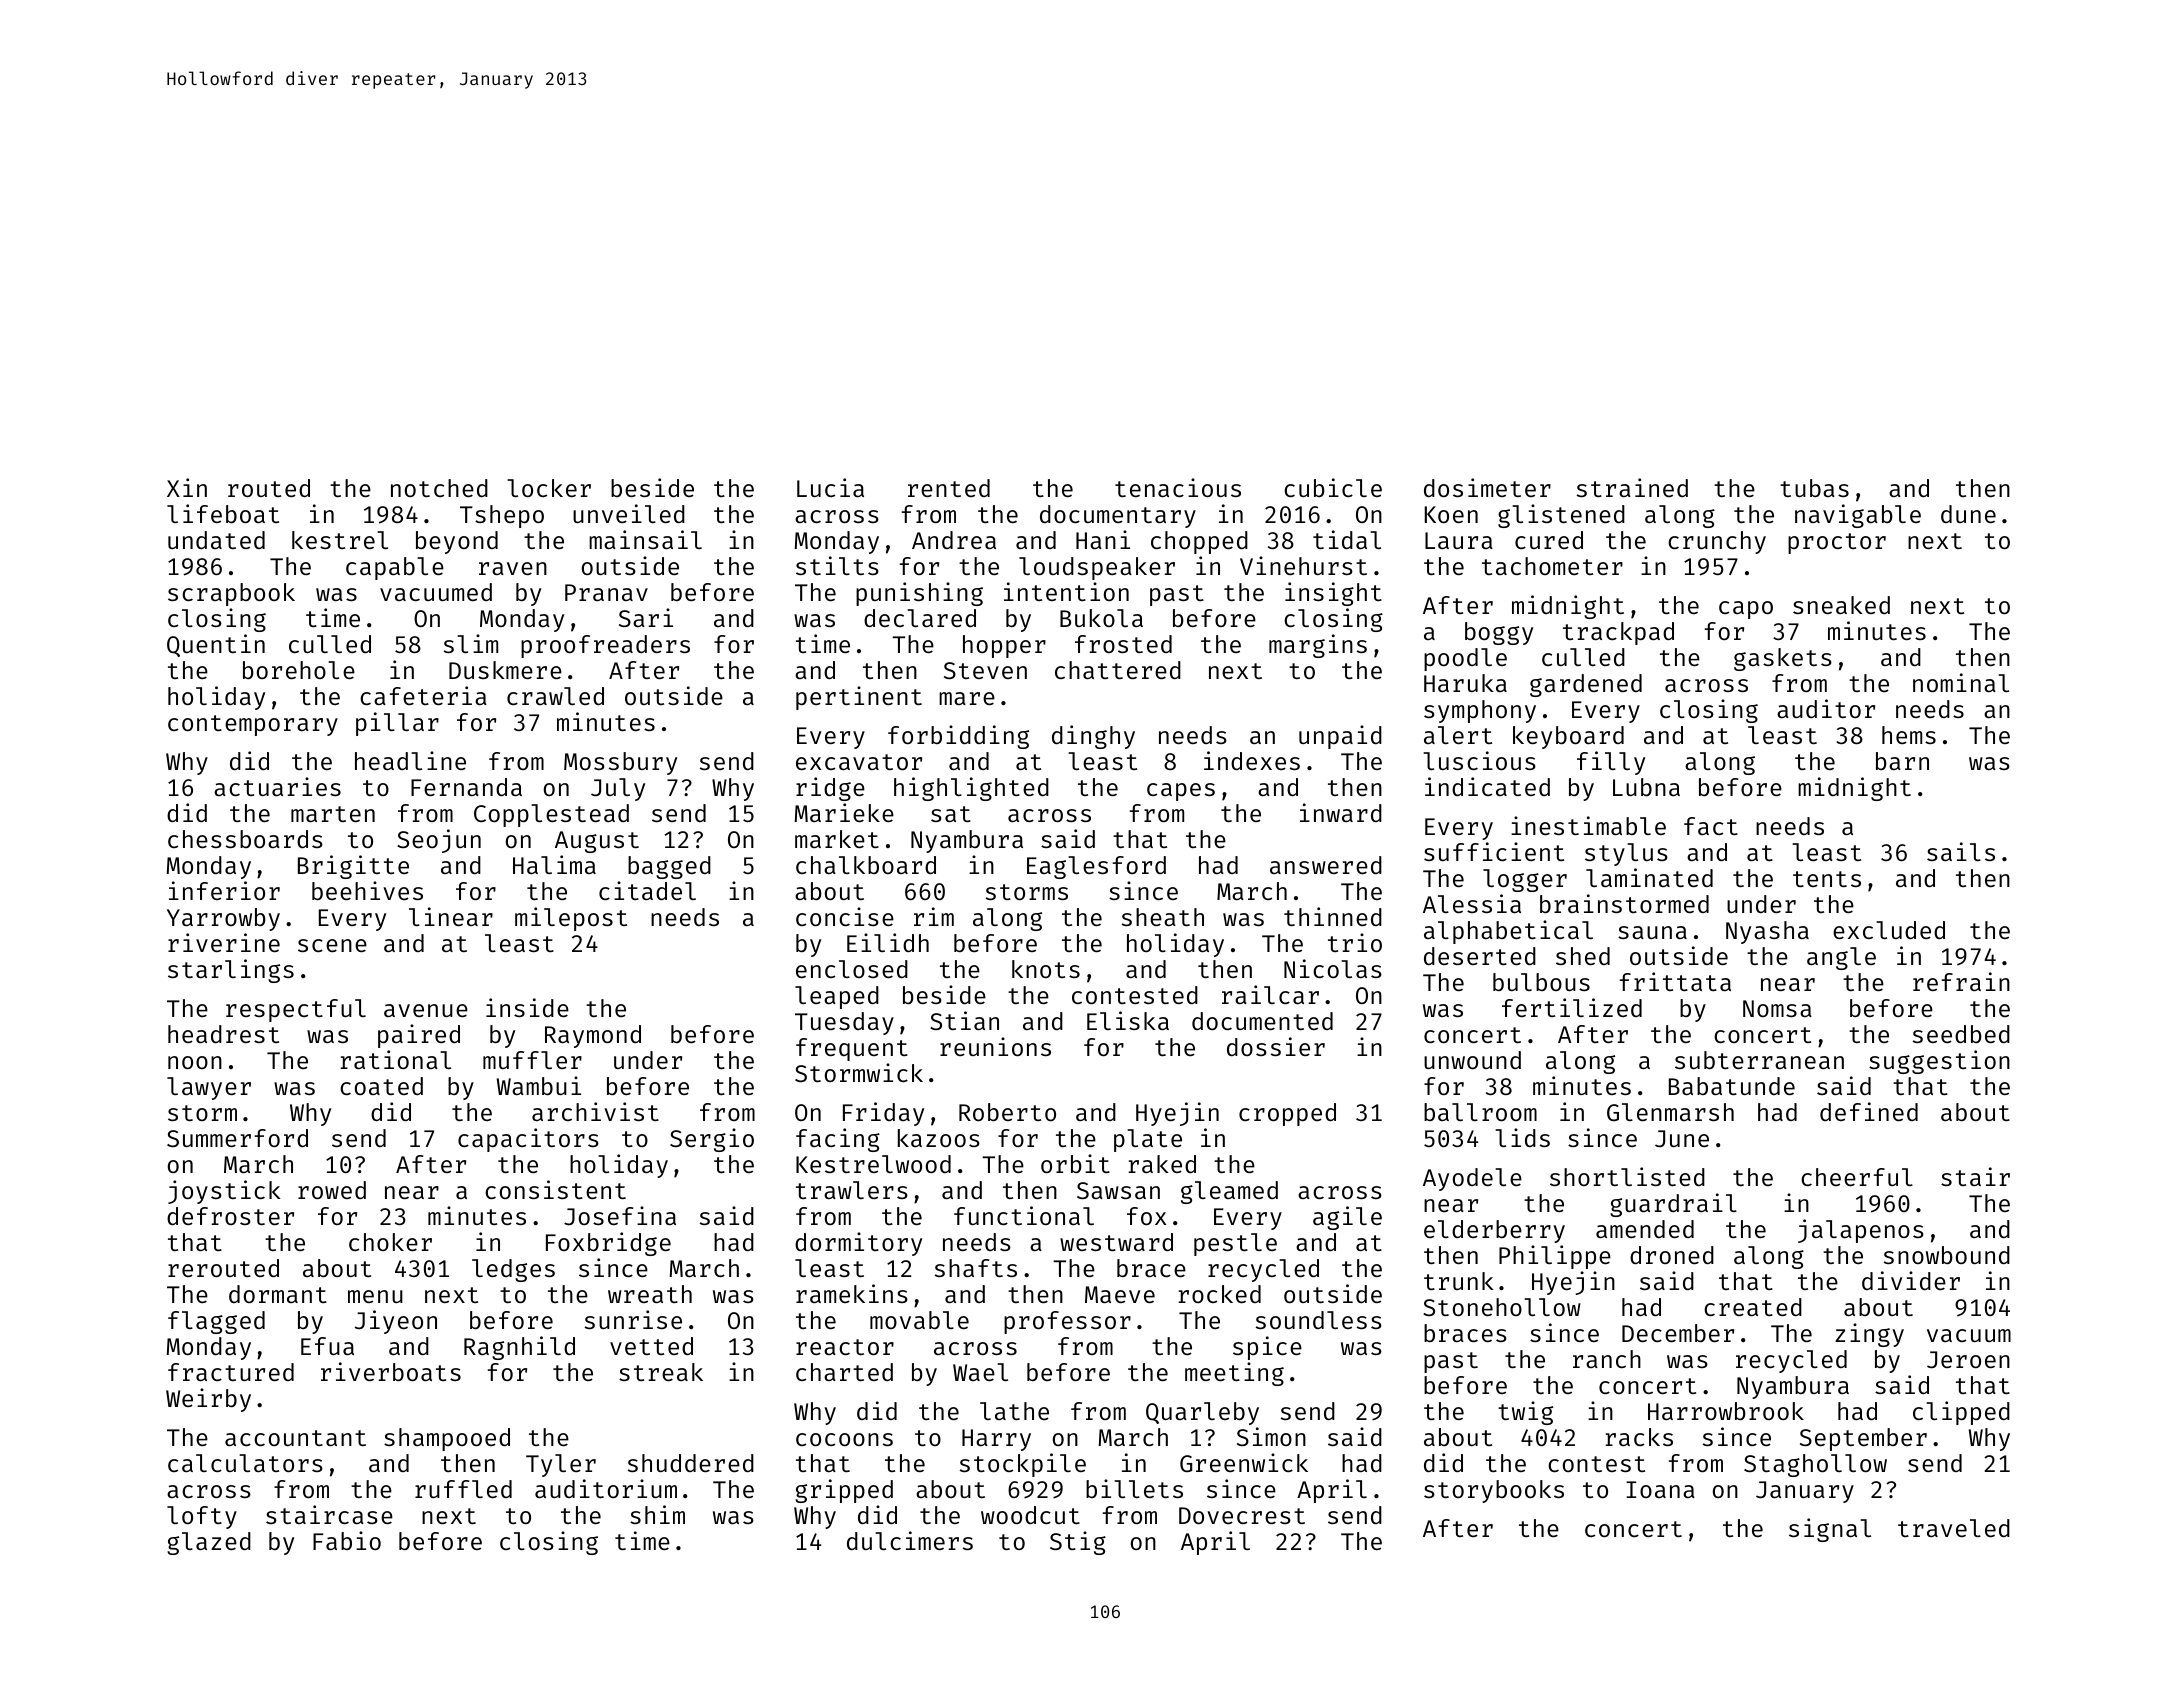 The height and width of the image is (1683, 2178). What do you see at coordinates (1235, 1244) in the image?
I see `pestle` at bounding box center [1235, 1244].
